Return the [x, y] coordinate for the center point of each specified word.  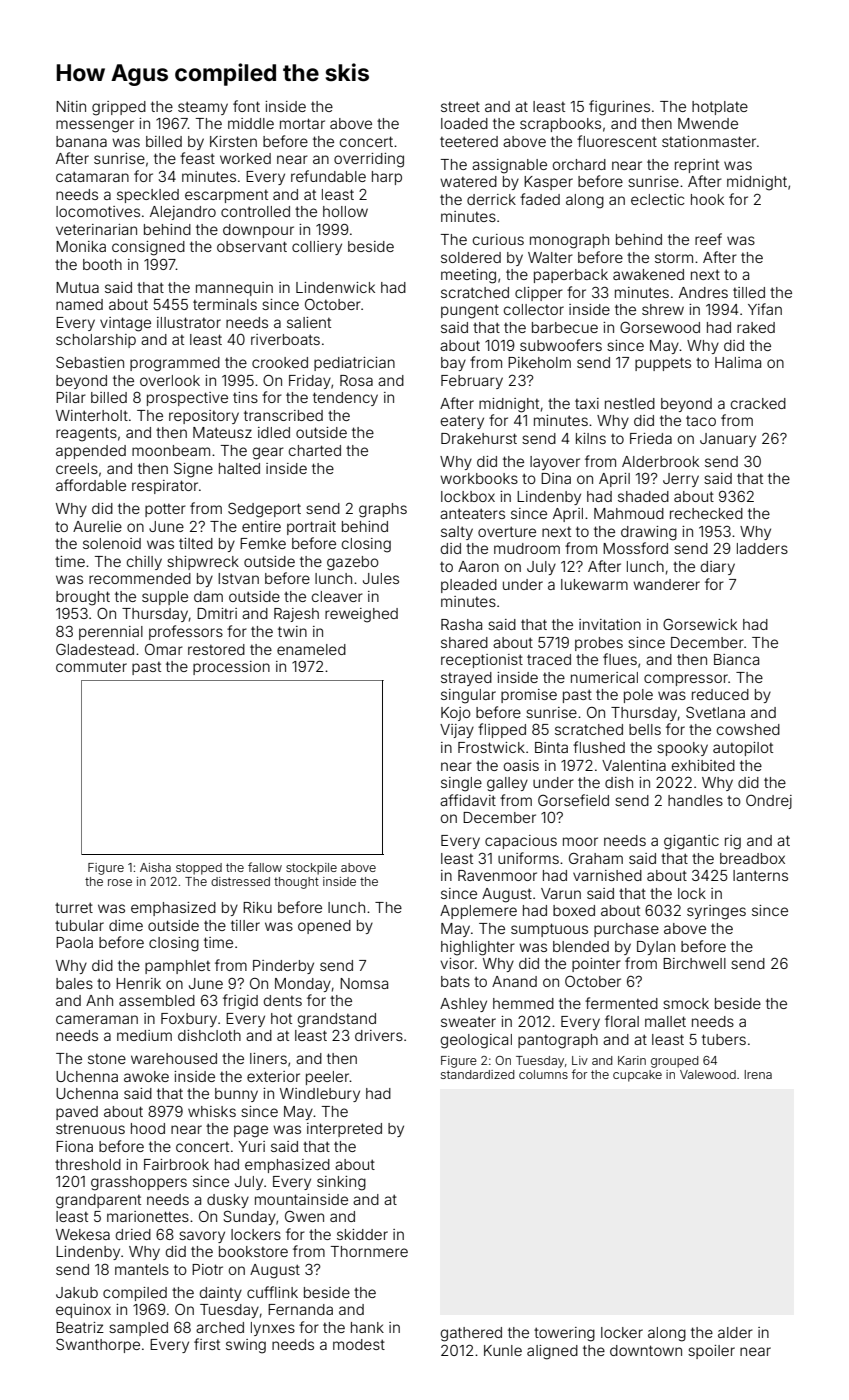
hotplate [720, 108]
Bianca [736, 659]
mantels [142, 1269]
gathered [471, 1334]
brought [83, 598]
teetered [469, 141]
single [461, 784]
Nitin [71, 106]
